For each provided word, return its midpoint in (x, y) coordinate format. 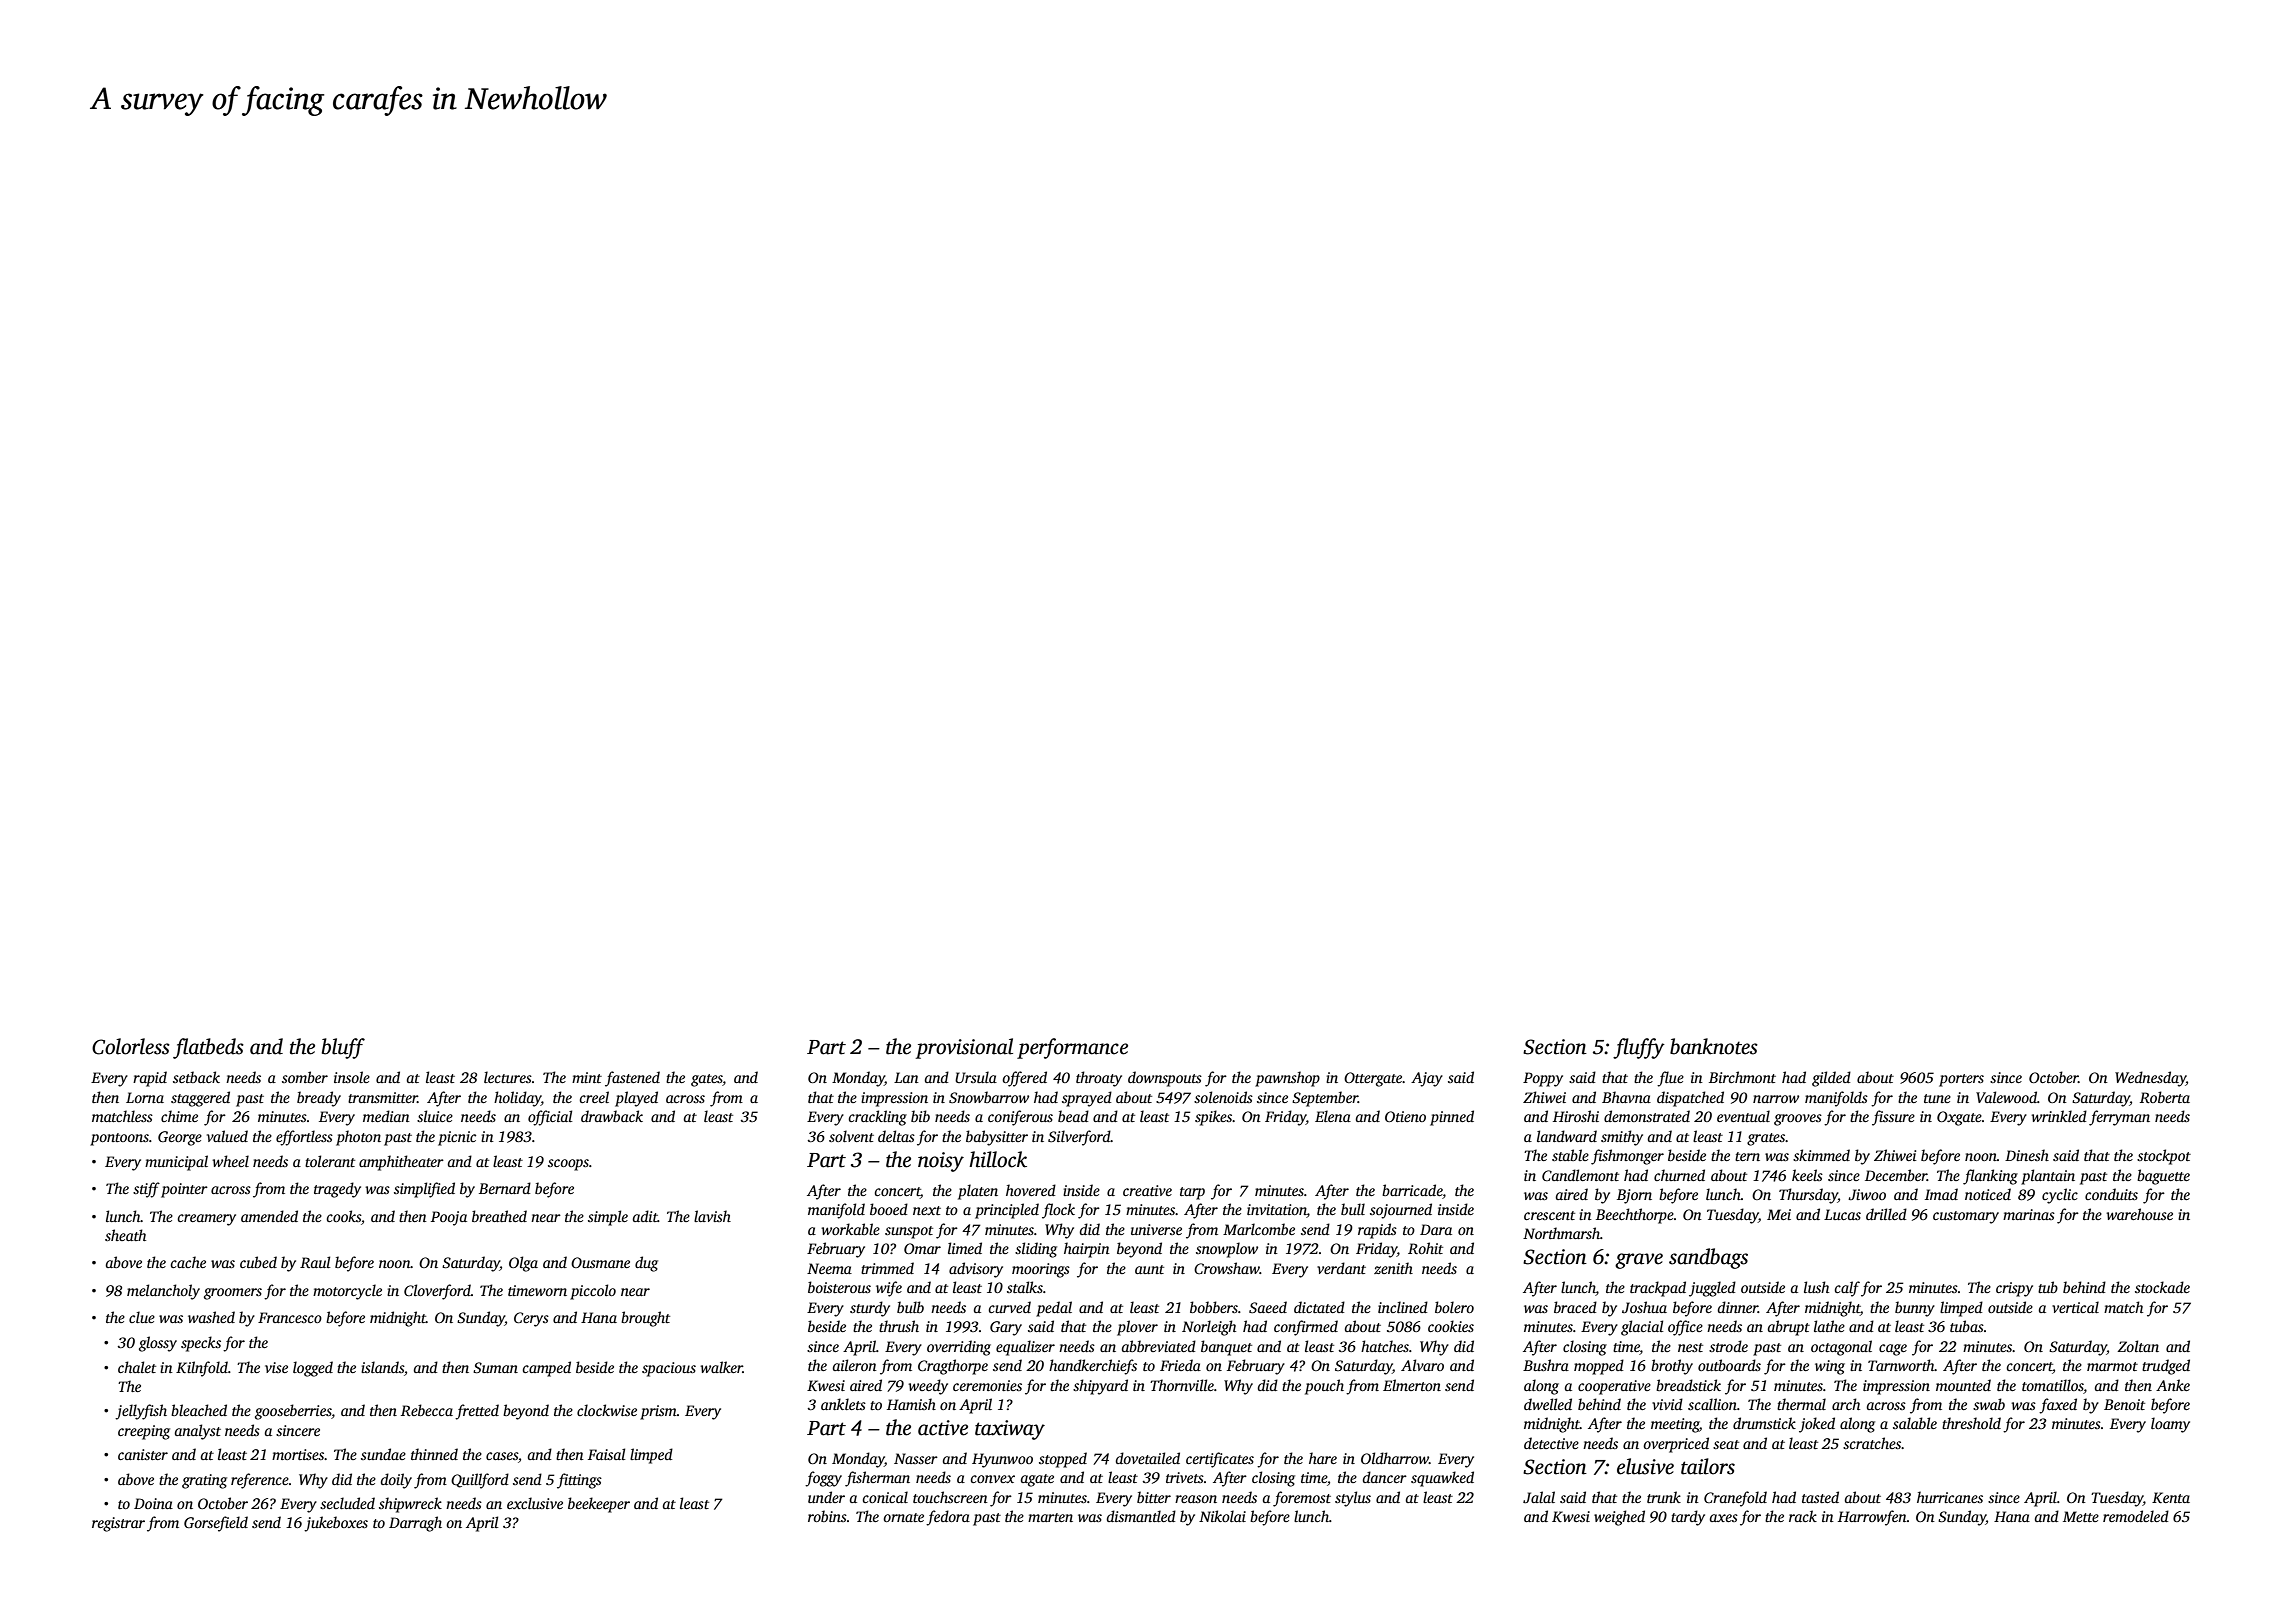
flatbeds (208, 1048)
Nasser (916, 1458)
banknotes (1714, 1046)
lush (1816, 1287)
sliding (1036, 1250)
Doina (153, 1503)
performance (1072, 1048)
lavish (712, 1216)
